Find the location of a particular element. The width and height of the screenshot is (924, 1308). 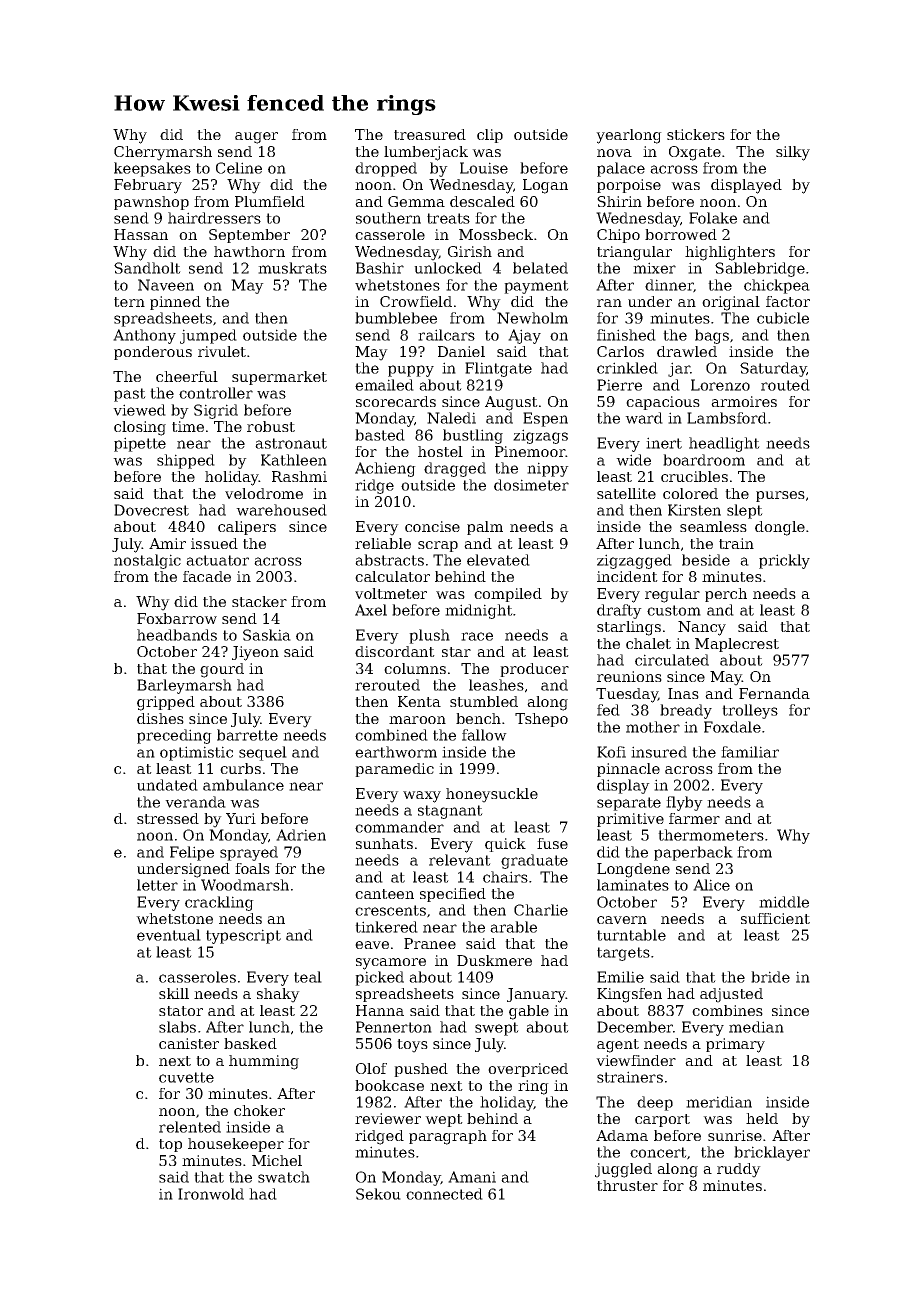

robust is located at coordinates (271, 426).
